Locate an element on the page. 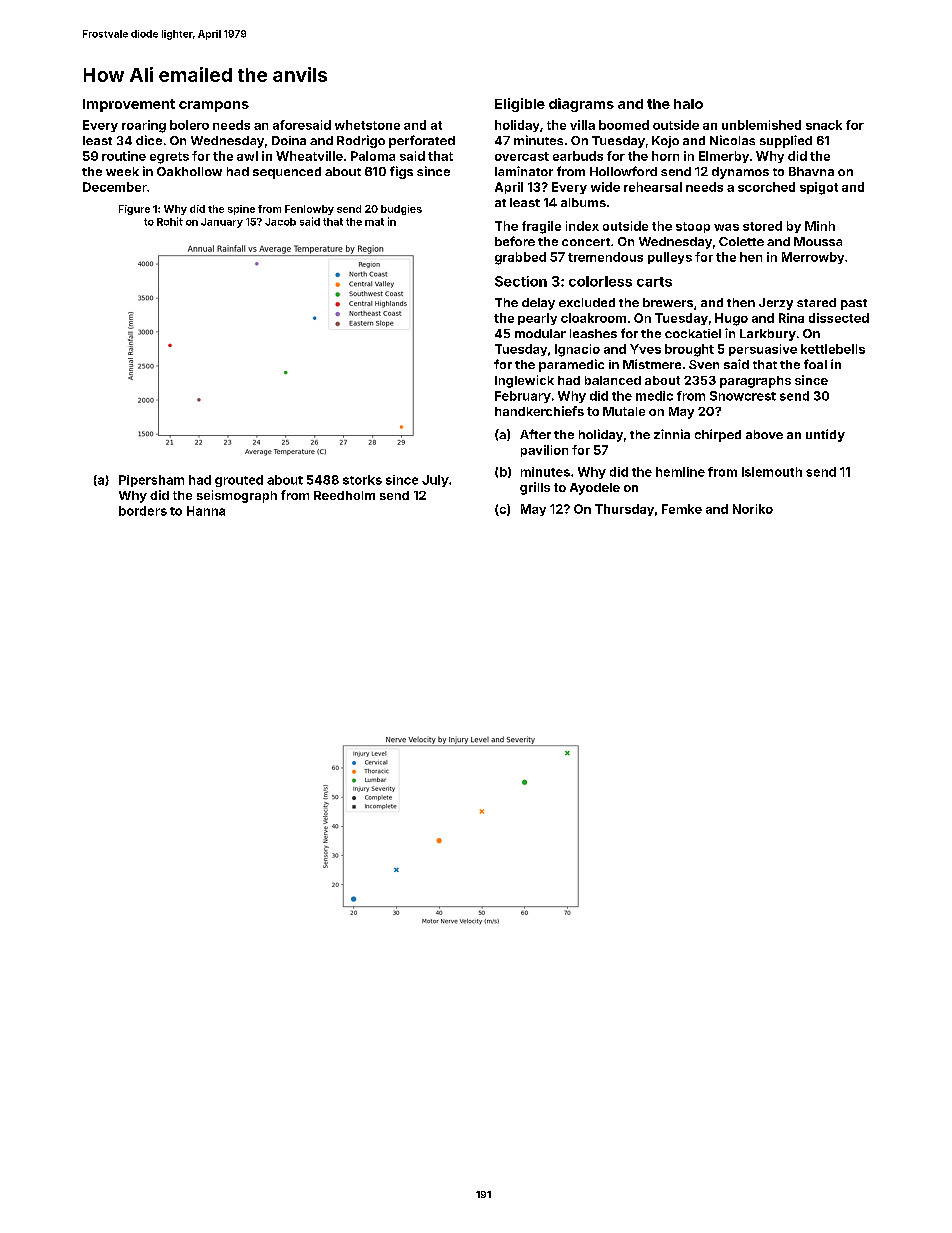  snack is located at coordinates (824, 125).
